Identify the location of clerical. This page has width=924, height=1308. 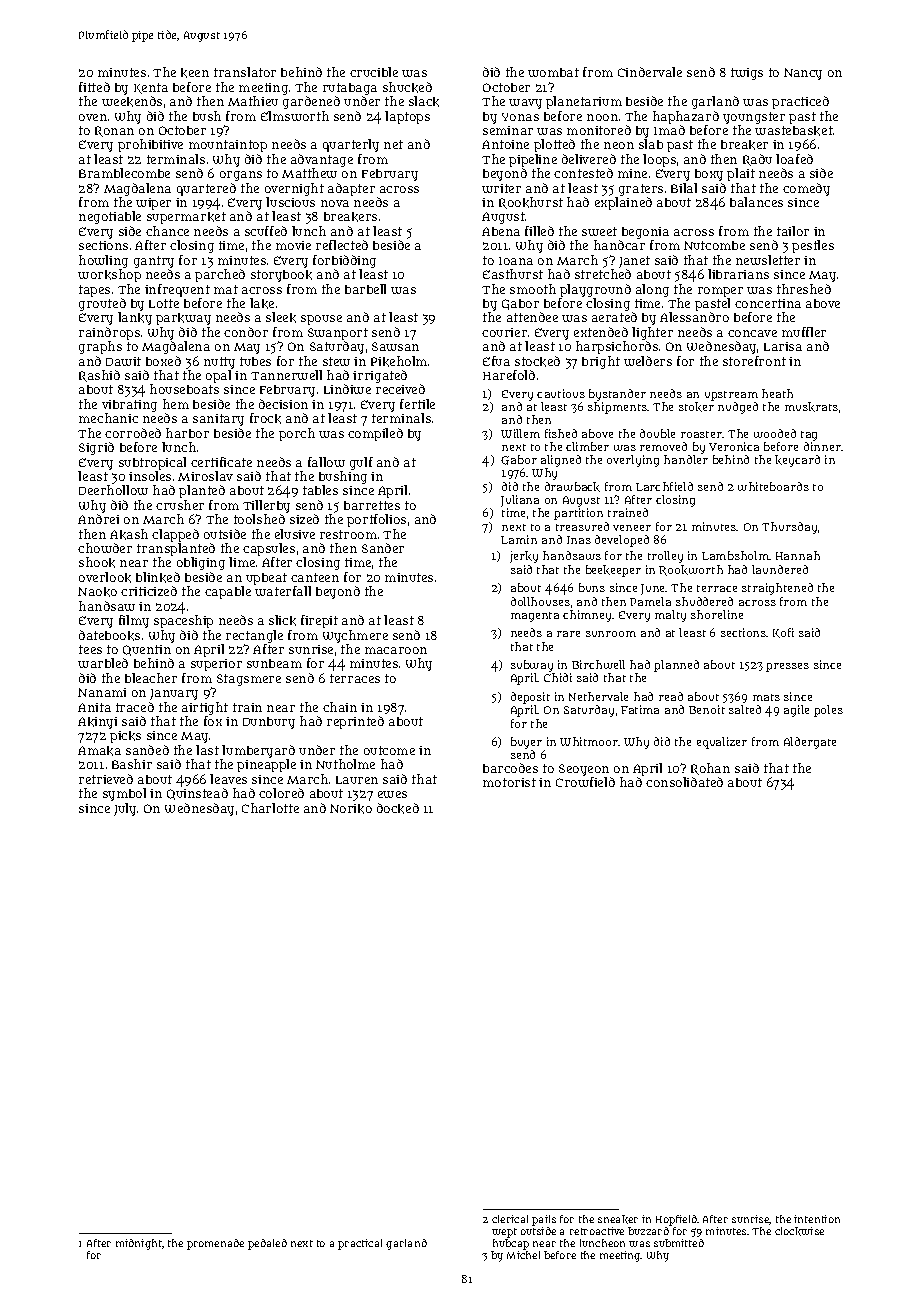
(510, 1219).
